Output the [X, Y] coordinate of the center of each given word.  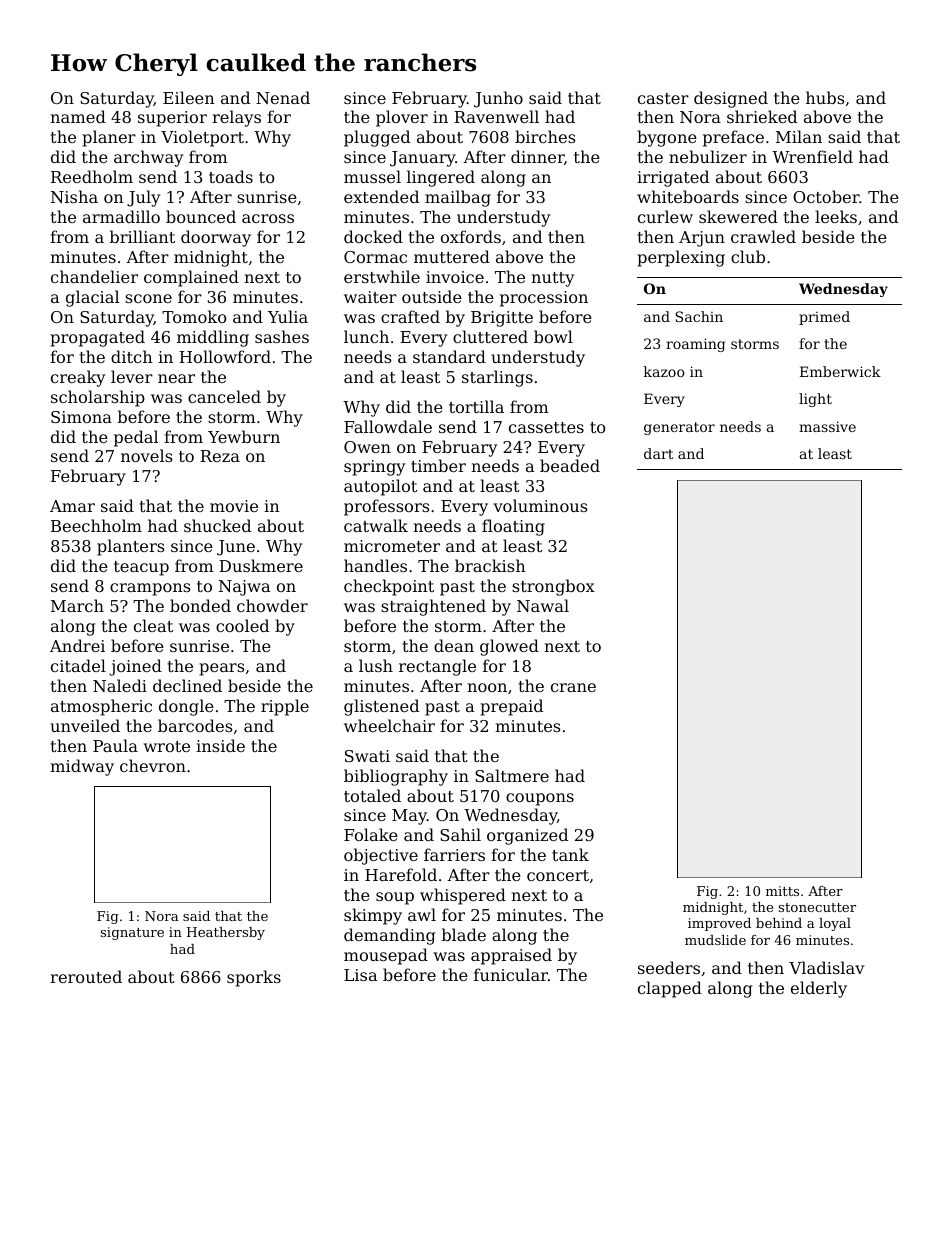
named [78, 116]
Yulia [288, 316]
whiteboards [688, 196]
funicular [511, 974]
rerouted [86, 976]
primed [824, 318]
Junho [498, 99]
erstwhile [382, 276]
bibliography [396, 777]
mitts [782, 891]
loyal [835, 924]
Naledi [120, 685]
